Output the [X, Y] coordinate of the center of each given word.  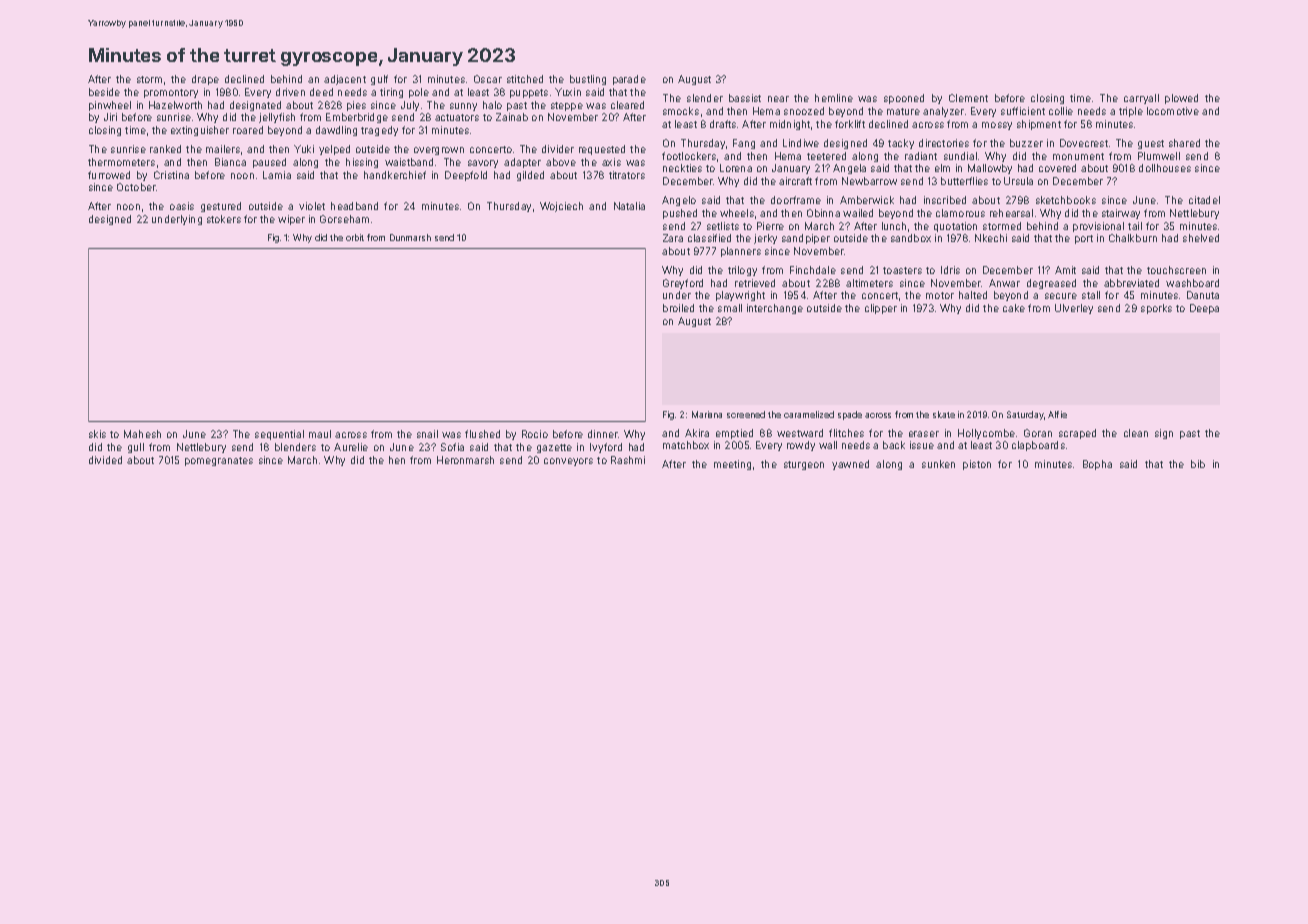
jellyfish [277, 118]
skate [944, 414]
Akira [697, 433]
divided [105, 460]
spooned [904, 99]
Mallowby [990, 169]
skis [97, 434]
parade [629, 80]
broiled [678, 308]
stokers [224, 219]
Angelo [679, 201]
